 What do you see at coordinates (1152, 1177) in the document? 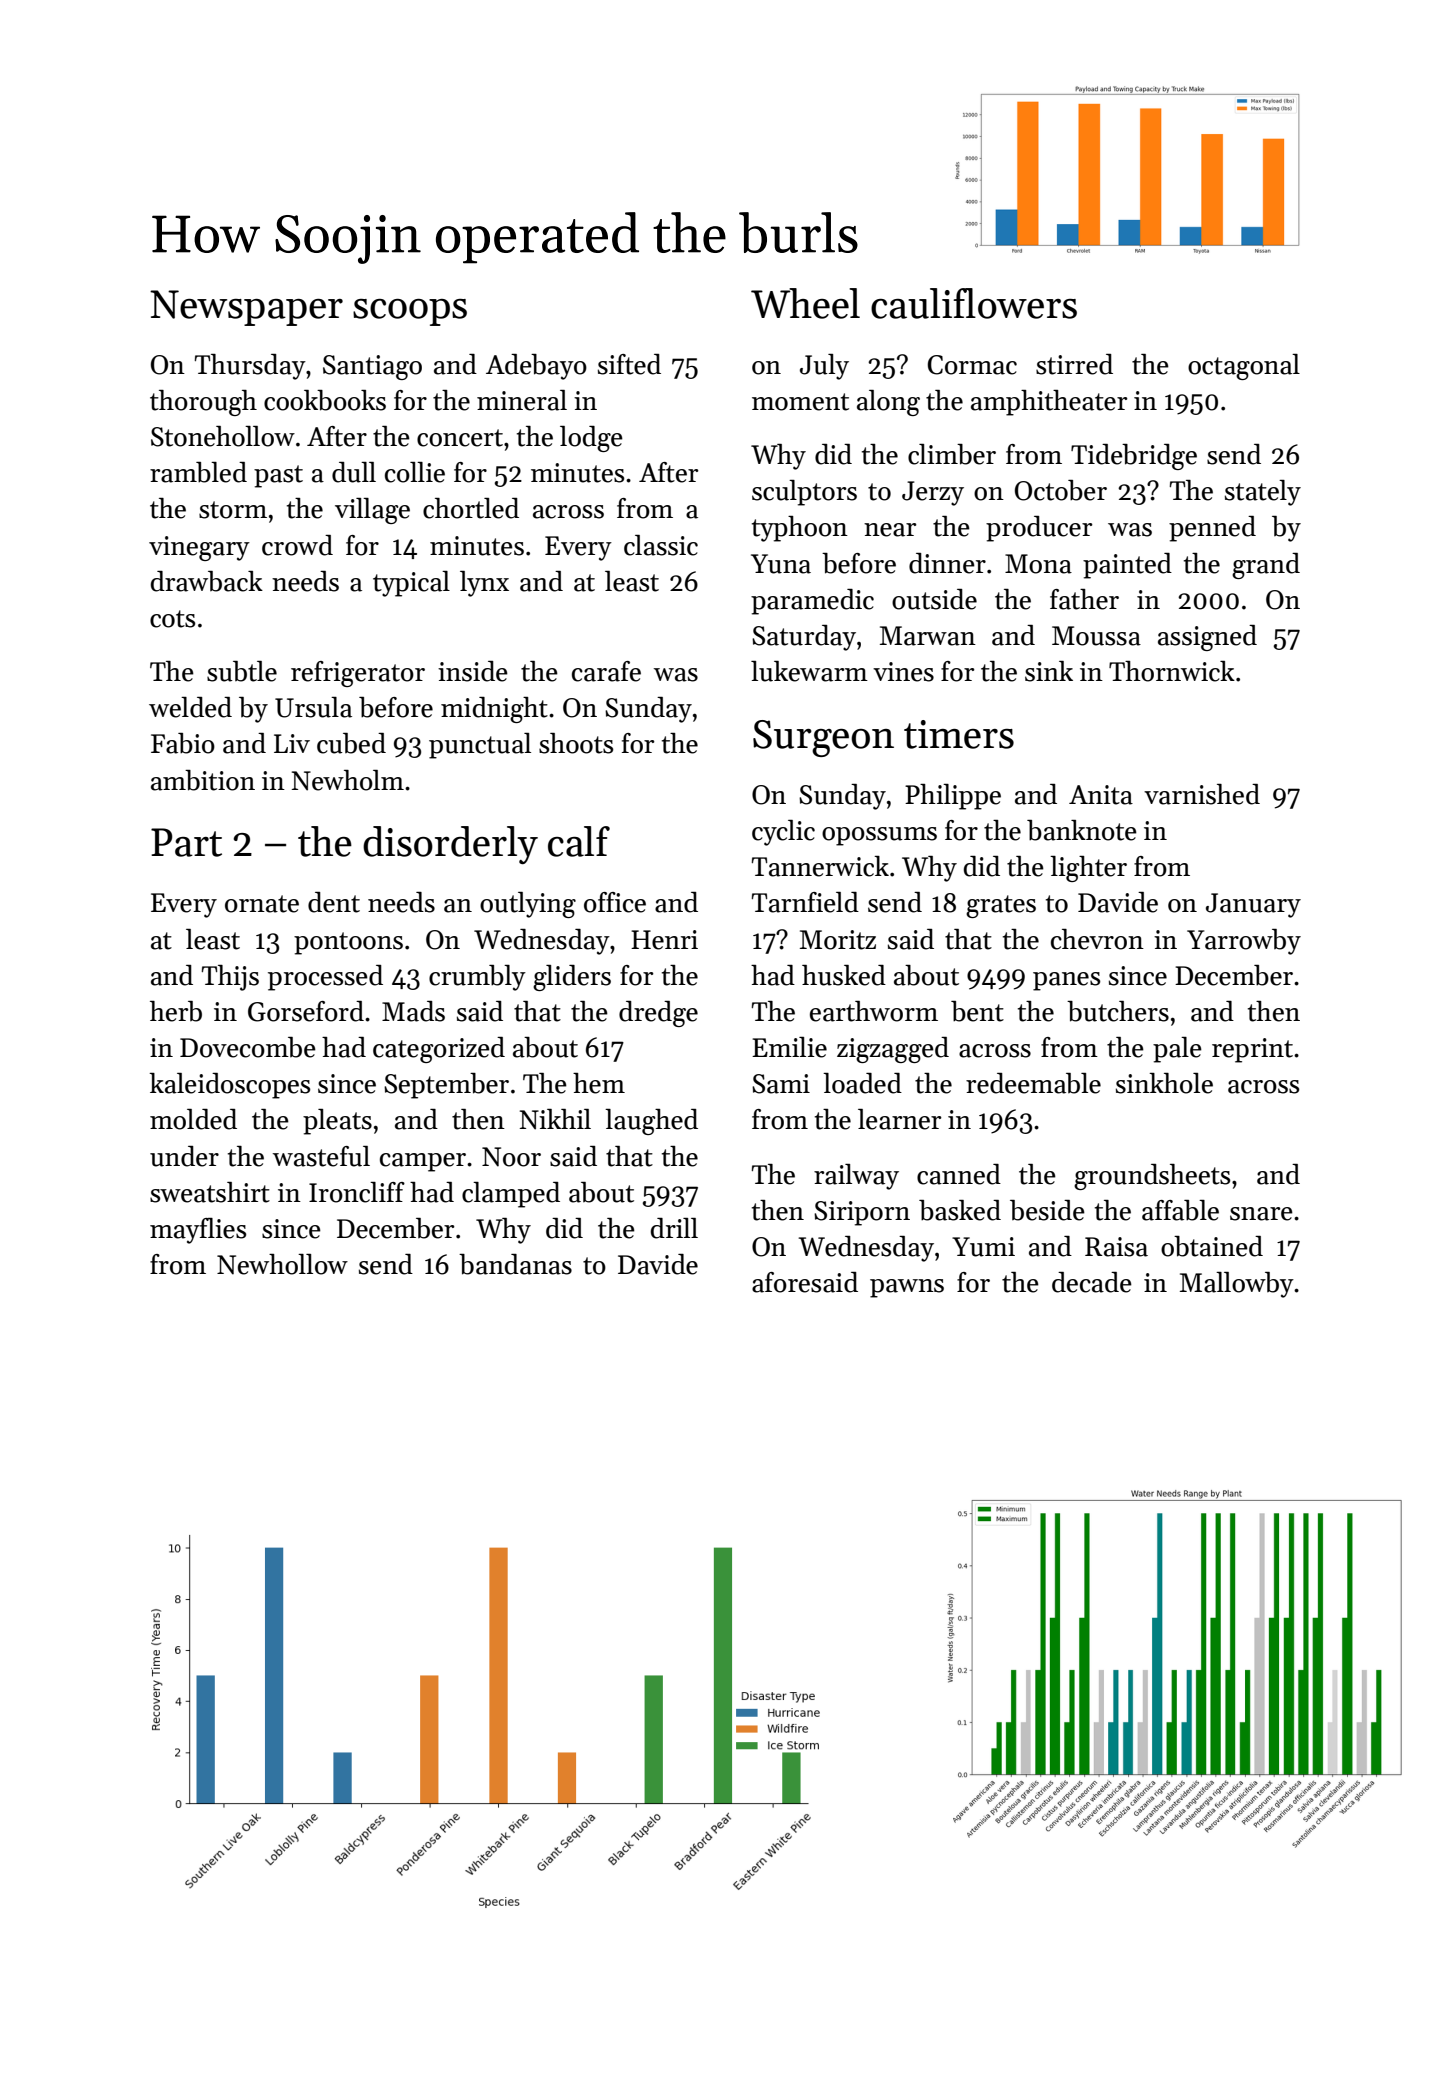
I see `groundsheets` at bounding box center [1152, 1177].
